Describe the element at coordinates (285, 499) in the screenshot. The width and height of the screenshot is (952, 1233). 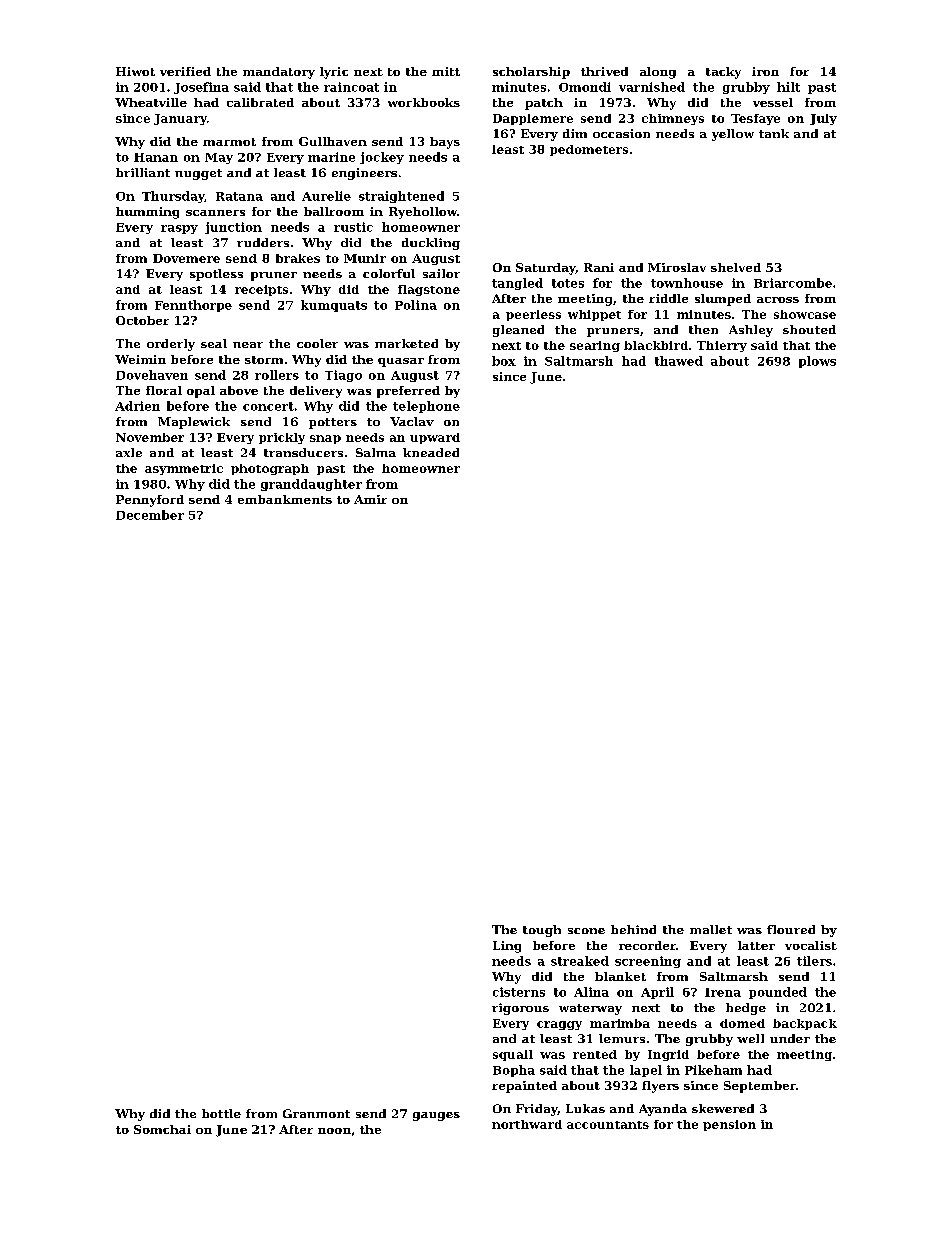
I see `embankments` at that location.
